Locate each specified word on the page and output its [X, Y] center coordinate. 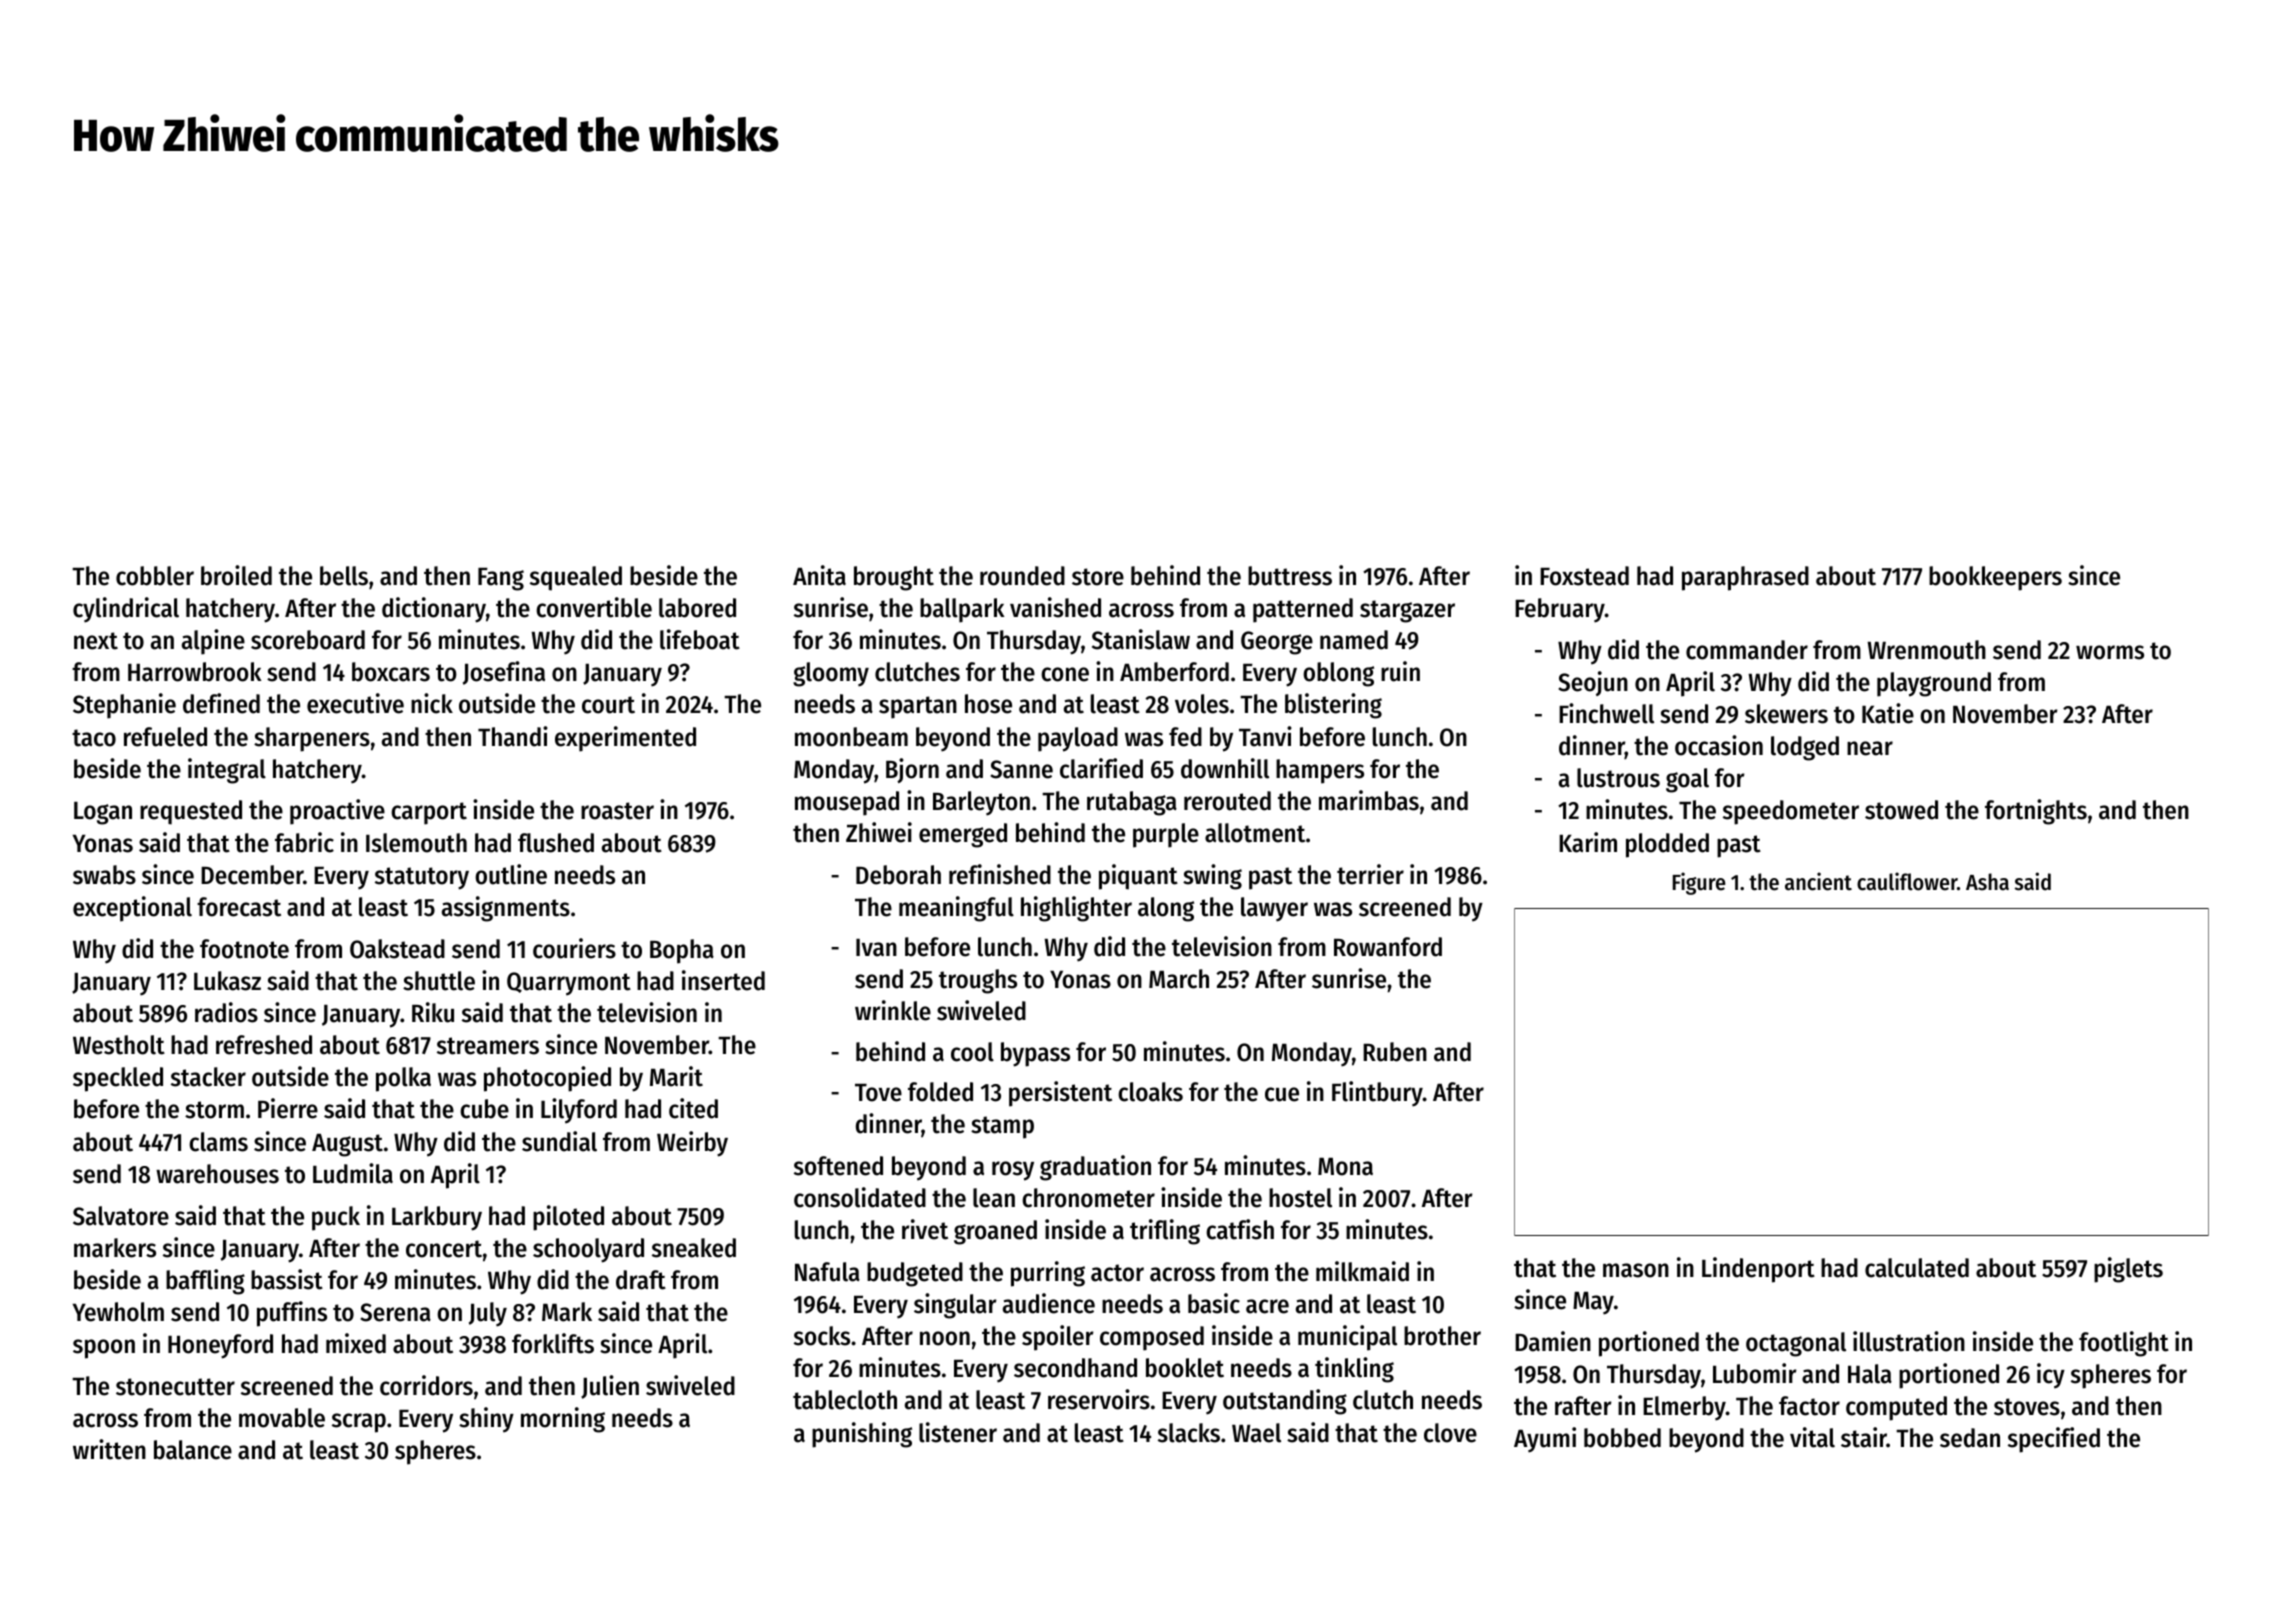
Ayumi [1545, 1440]
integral [227, 771]
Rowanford [1388, 947]
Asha [1987, 882]
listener [958, 1432]
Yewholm [118, 1312]
